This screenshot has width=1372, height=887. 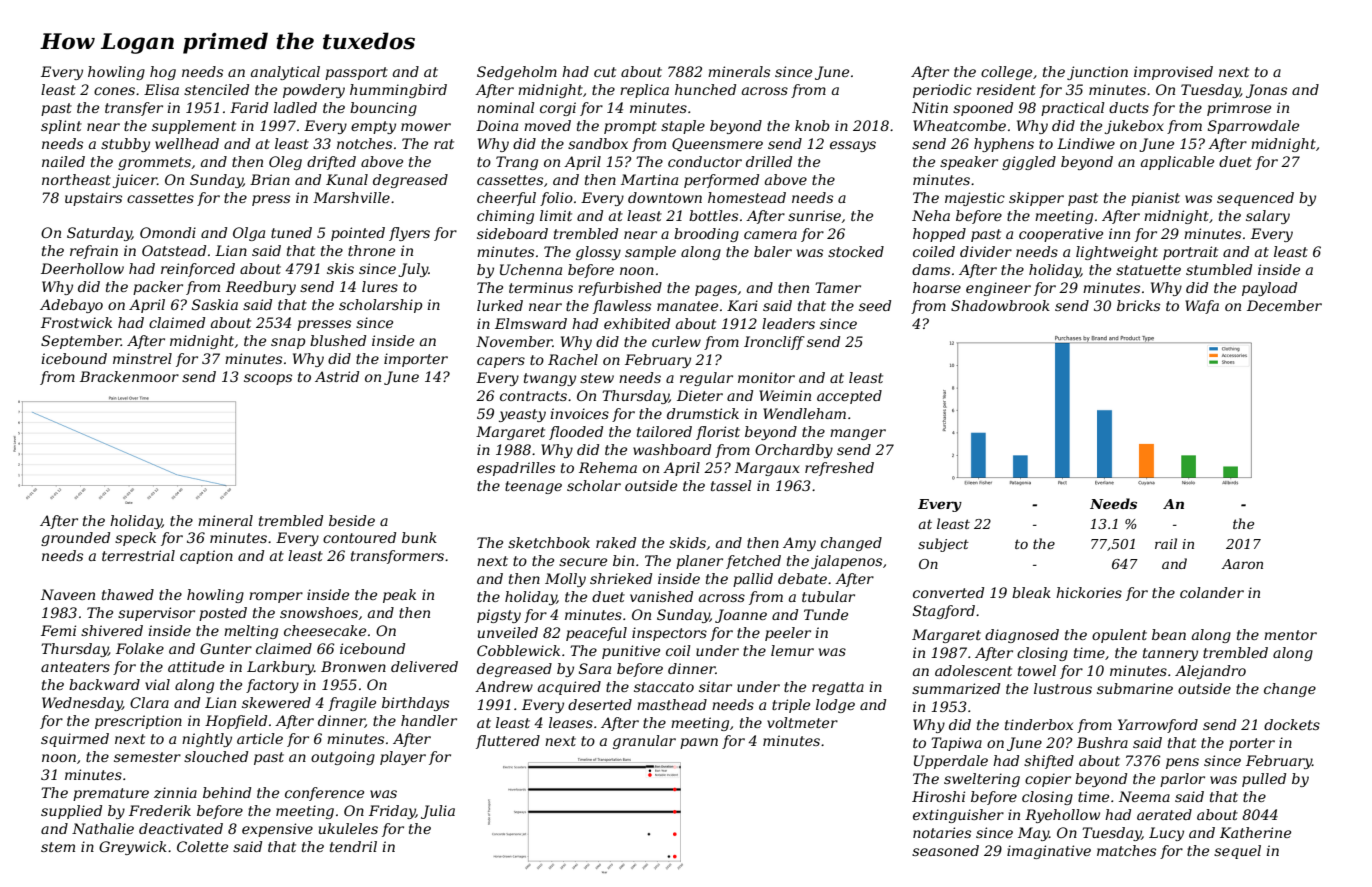 I want to click on Frostwick, so click(x=76, y=322).
